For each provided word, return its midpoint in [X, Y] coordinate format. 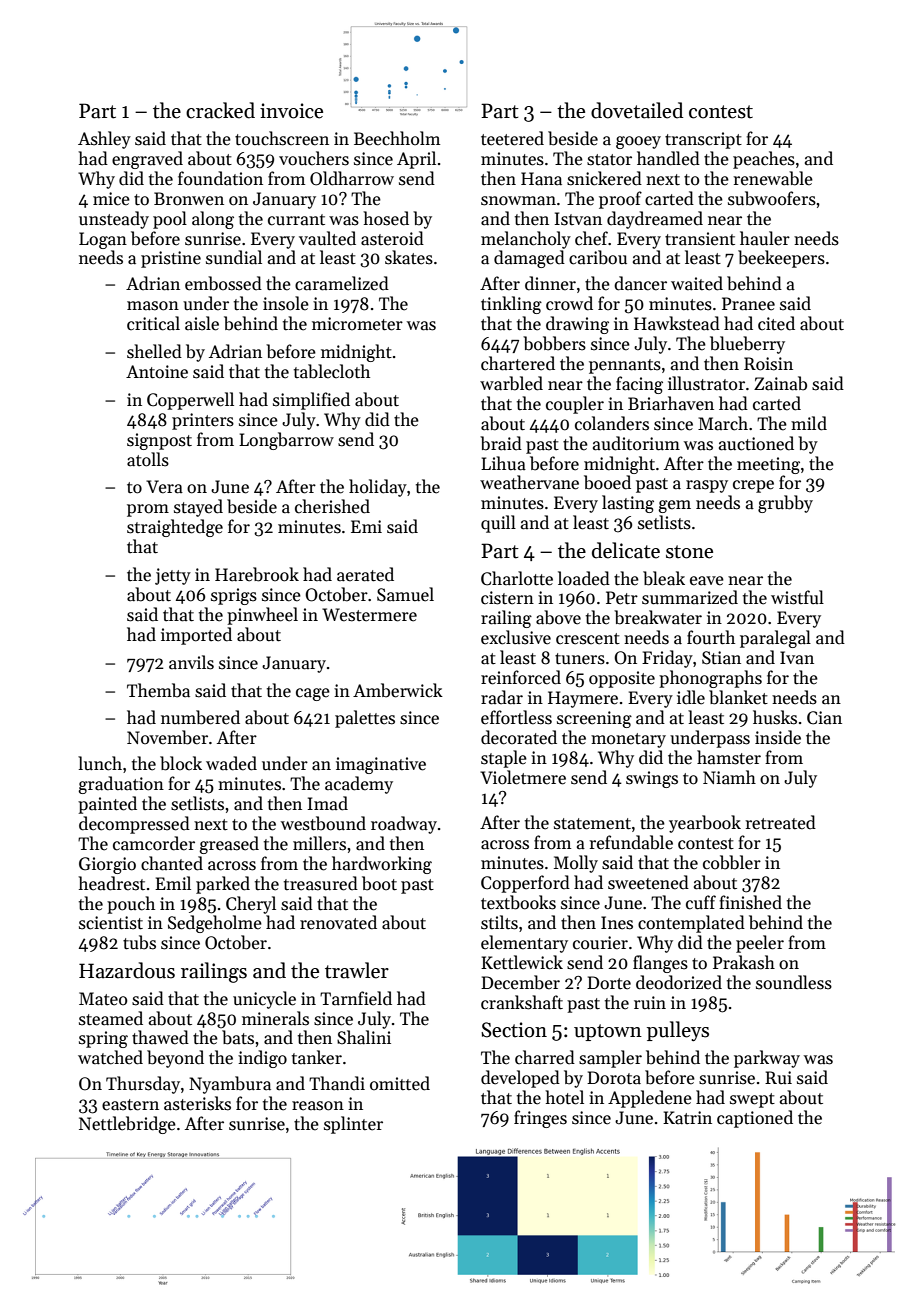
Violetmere [523, 777]
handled [668, 158]
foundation [220, 178]
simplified [311, 401]
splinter [353, 1125]
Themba [158, 690]
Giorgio [107, 865]
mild [809, 423]
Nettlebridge [127, 1125]
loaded [584, 578]
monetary [628, 740]
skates [409, 257]
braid [501, 443]
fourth [711, 637]
